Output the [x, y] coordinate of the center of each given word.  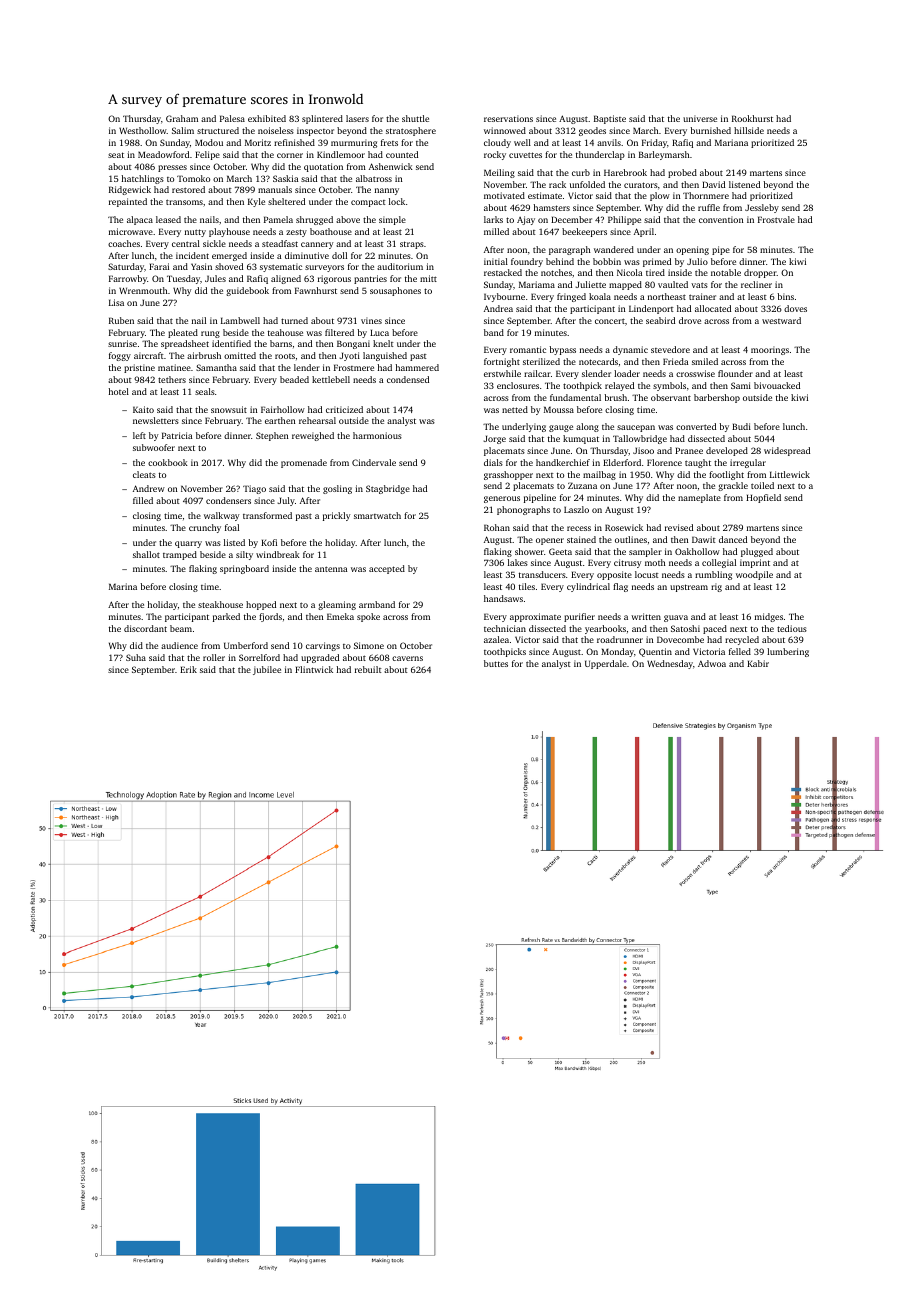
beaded [294, 379]
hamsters [552, 207]
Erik [188, 669]
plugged [757, 552]
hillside [749, 130]
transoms [184, 202]
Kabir [758, 663]
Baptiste [610, 119]
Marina [123, 586]
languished [385, 356]
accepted [387, 569]
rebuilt [368, 669]
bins [786, 296]
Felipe [207, 155]
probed [682, 173]
